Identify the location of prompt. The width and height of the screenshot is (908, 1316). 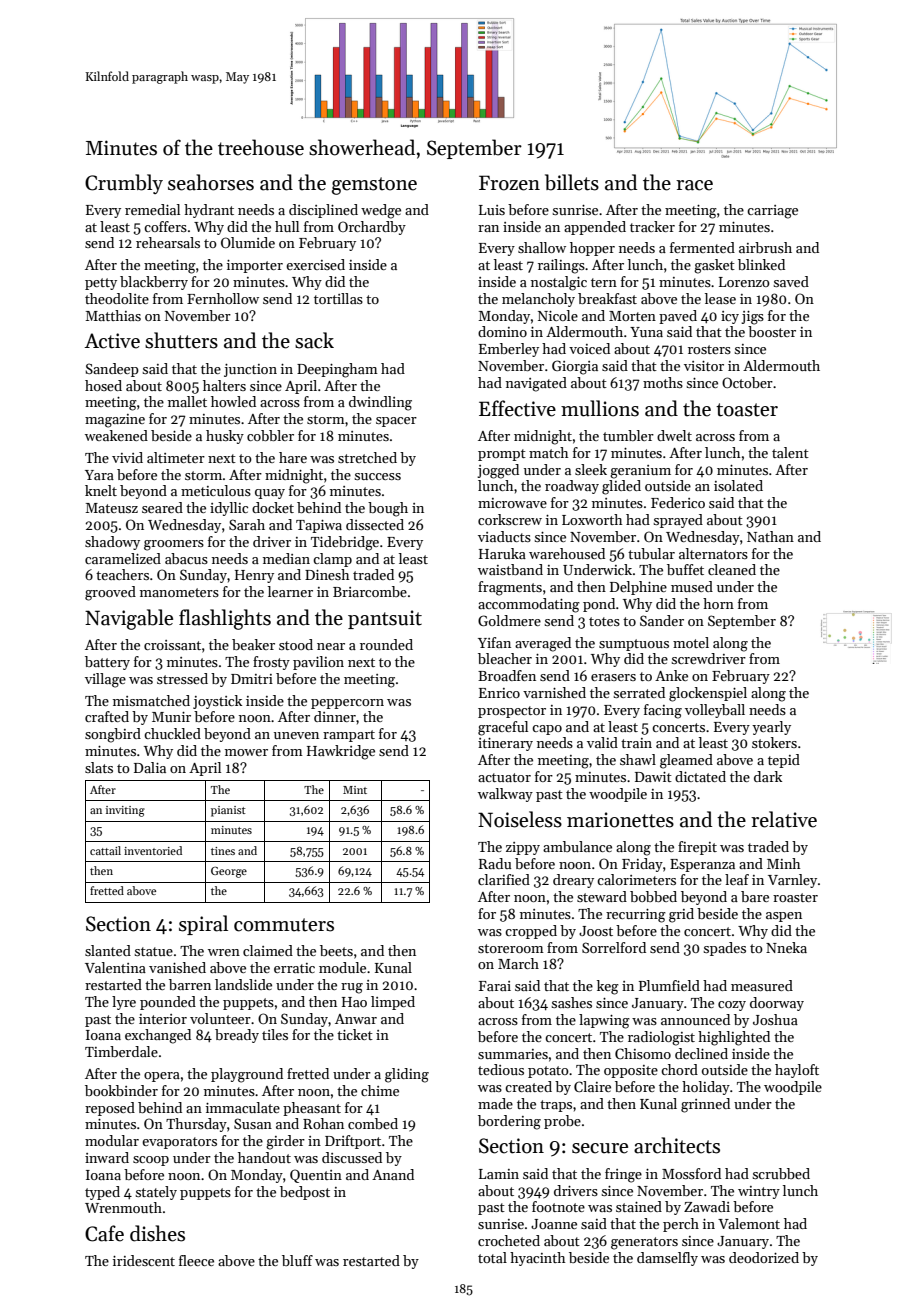
(502, 455).
